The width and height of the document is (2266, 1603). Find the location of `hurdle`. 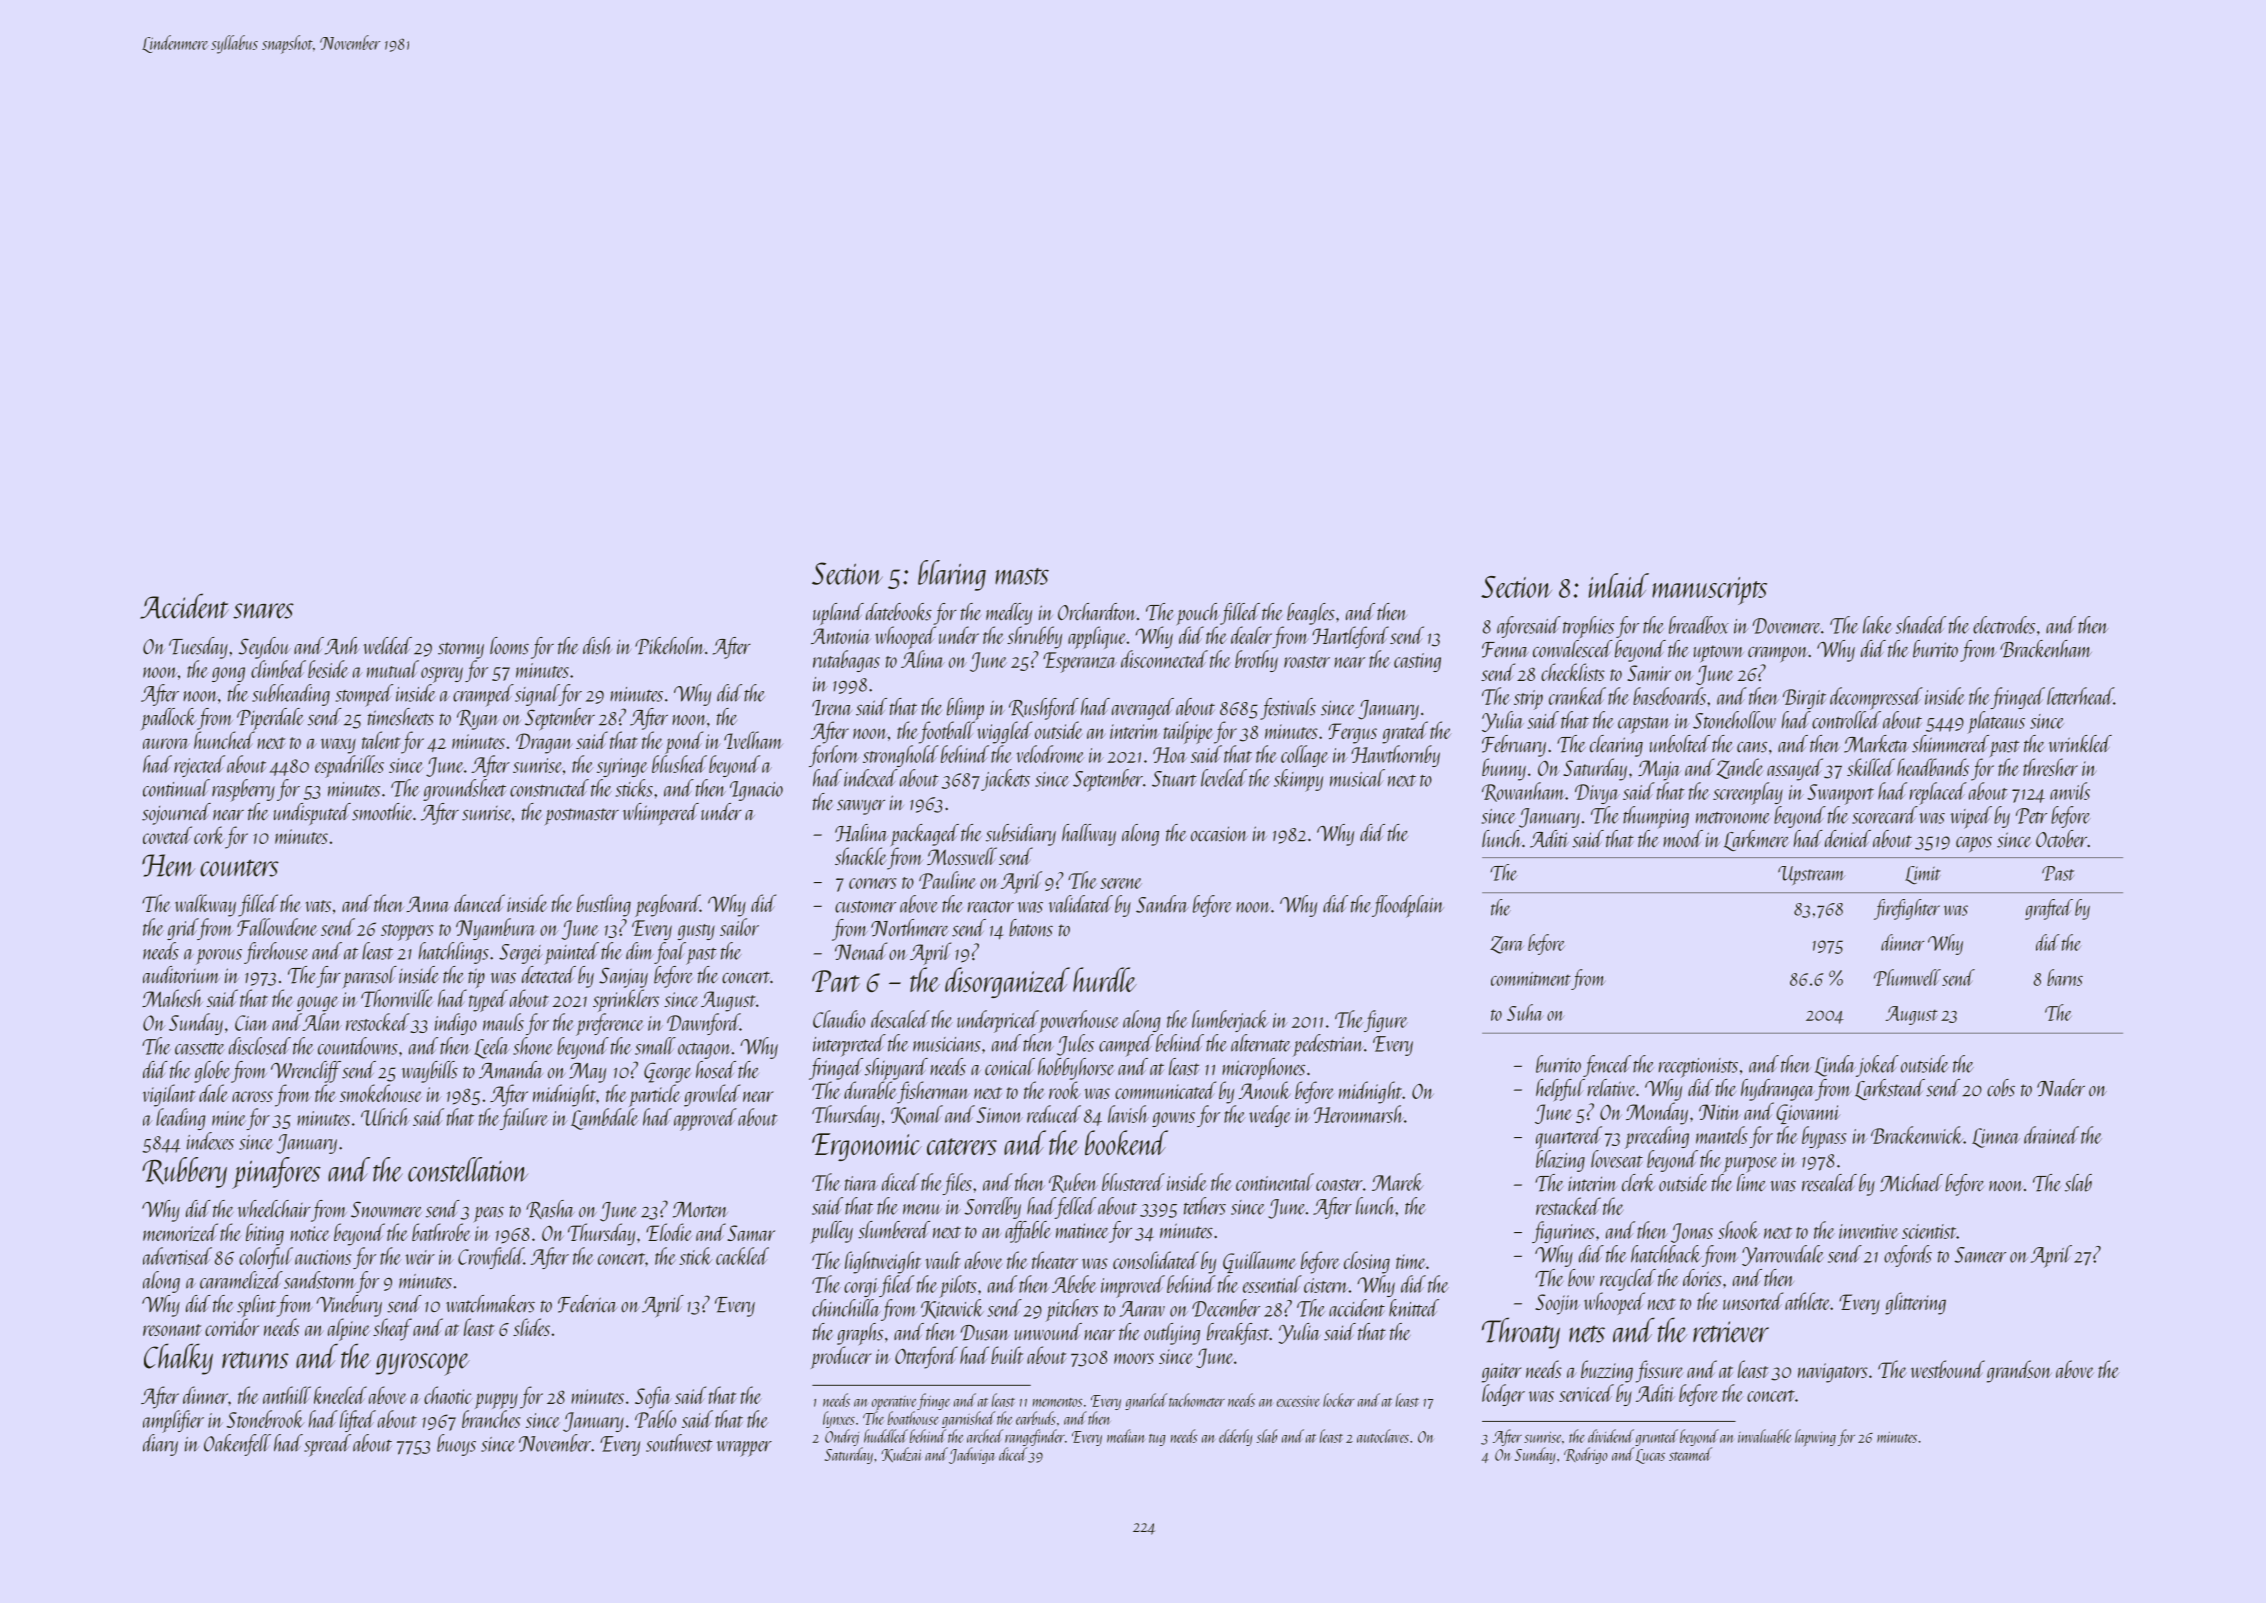

hurdle is located at coordinates (1105, 979).
